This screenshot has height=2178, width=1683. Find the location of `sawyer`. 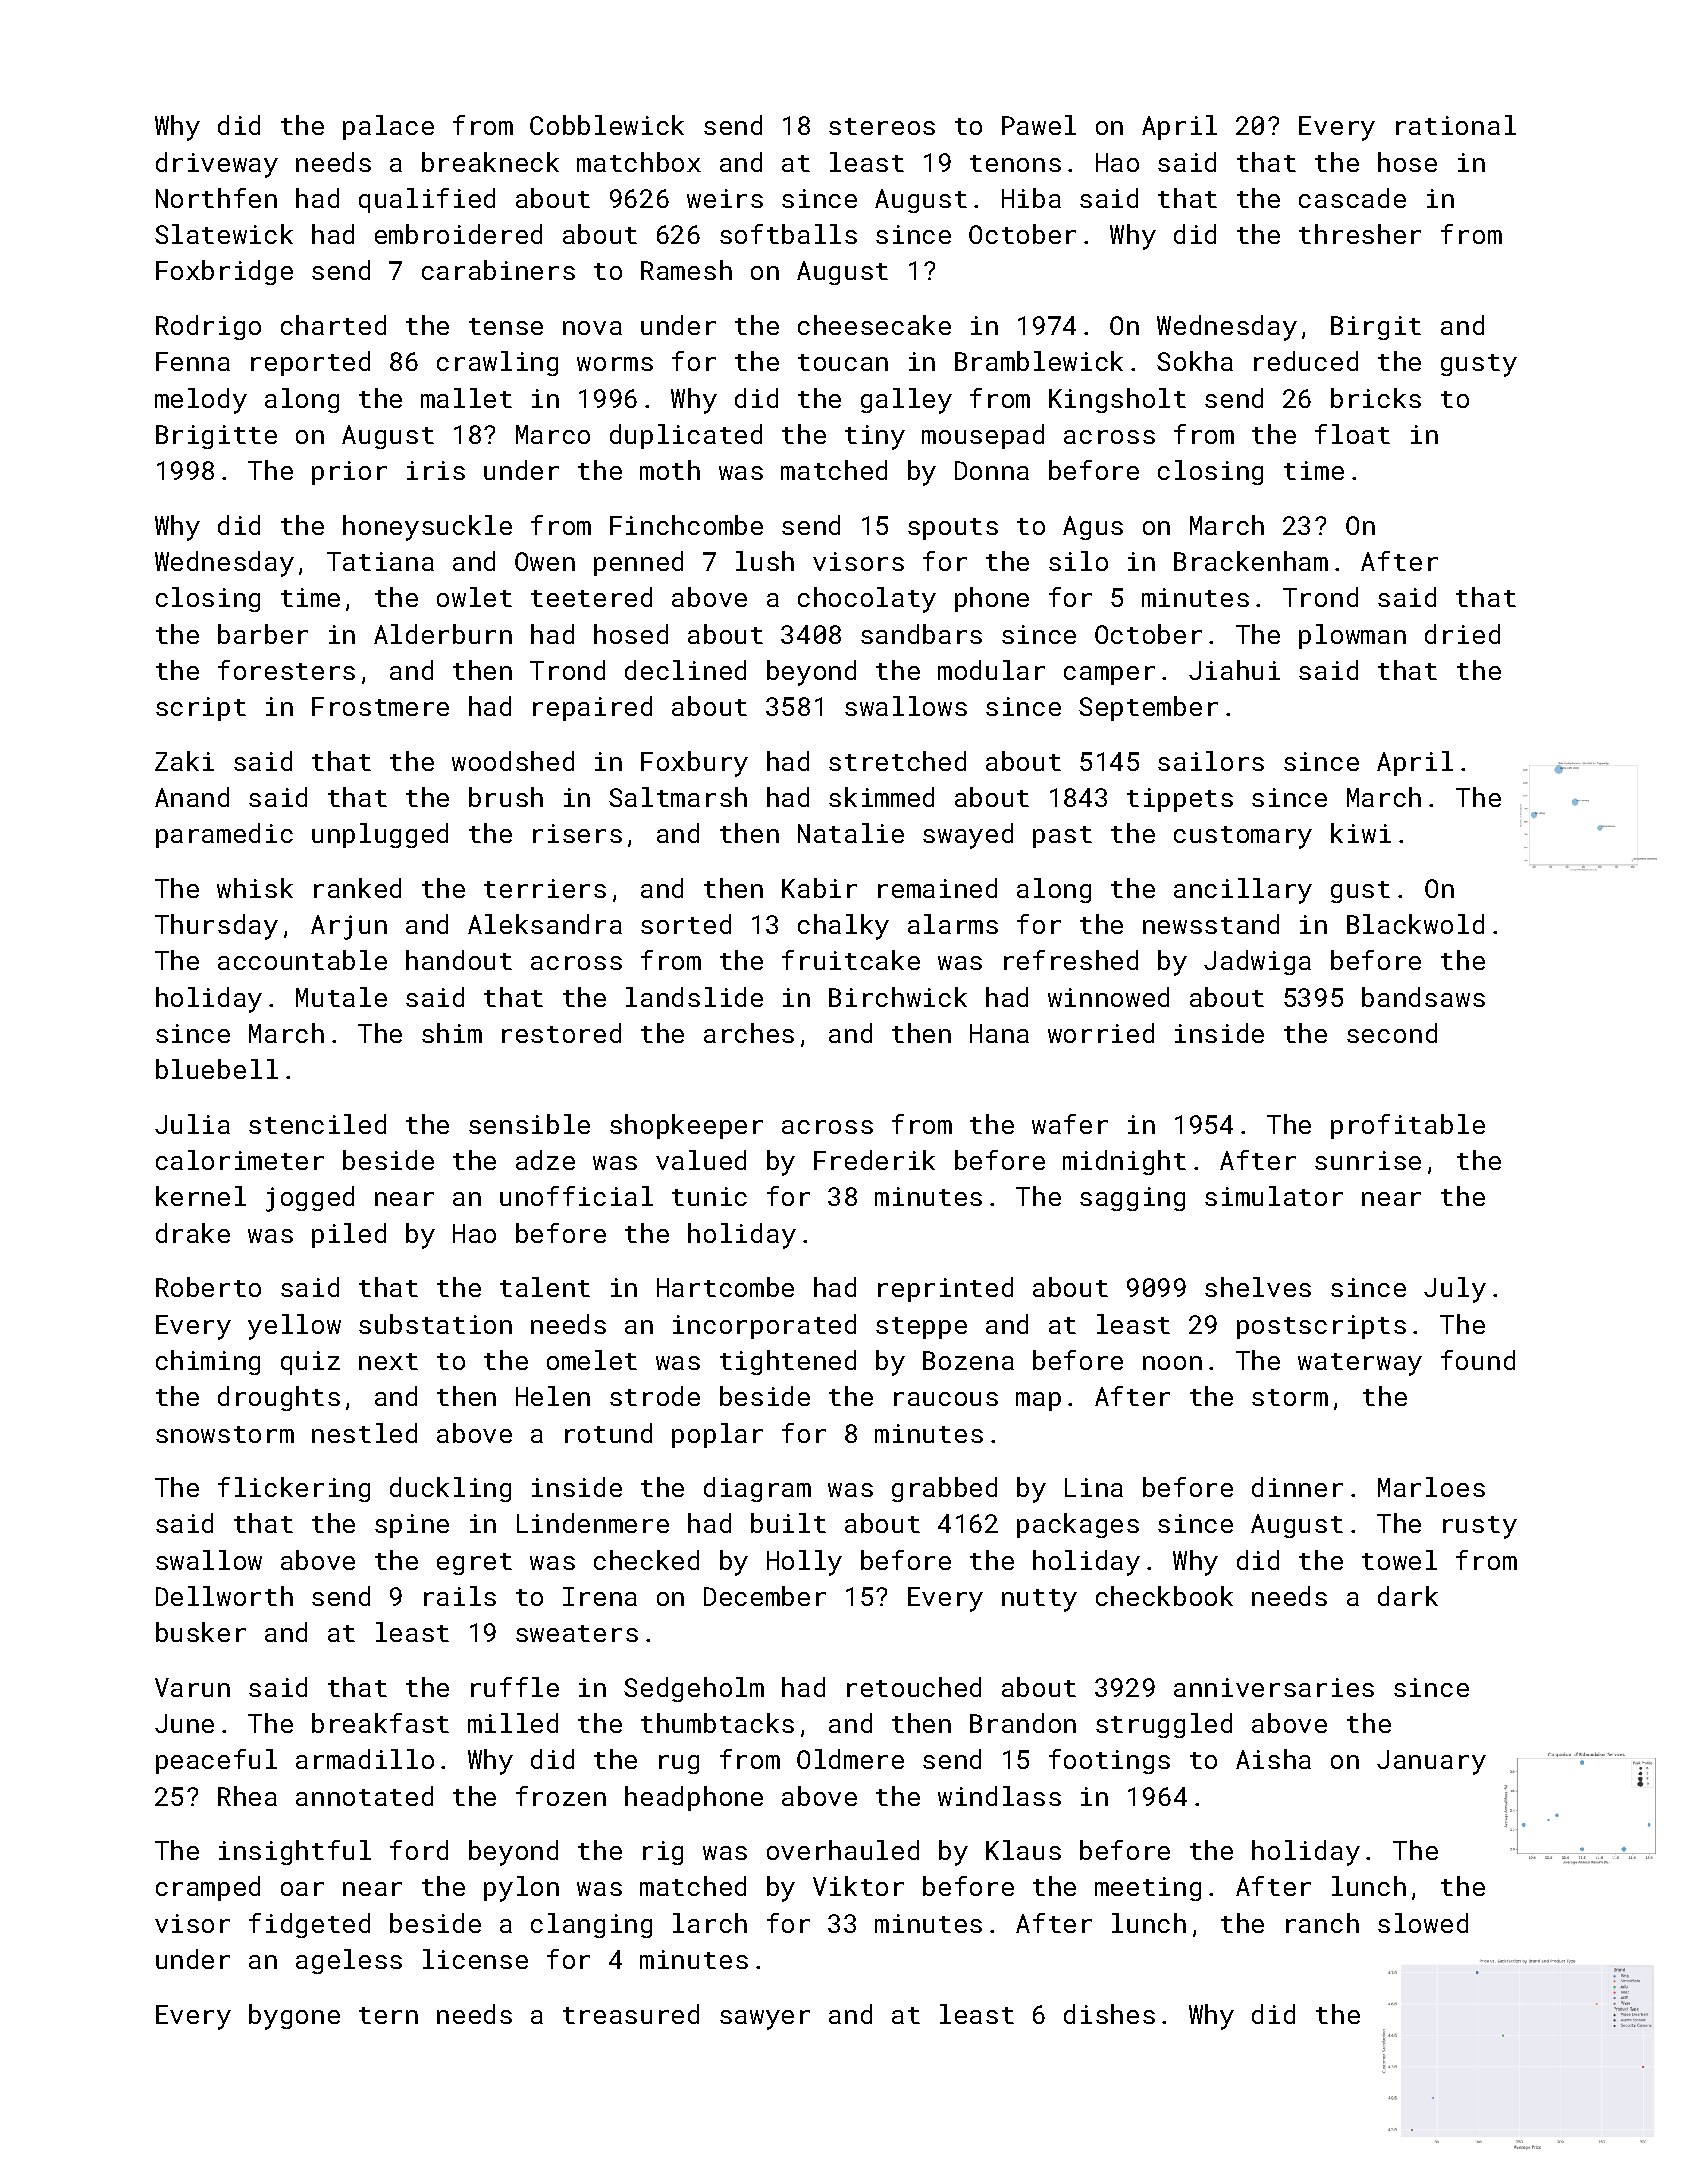

sawyer is located at coordinates (765, 2020).
